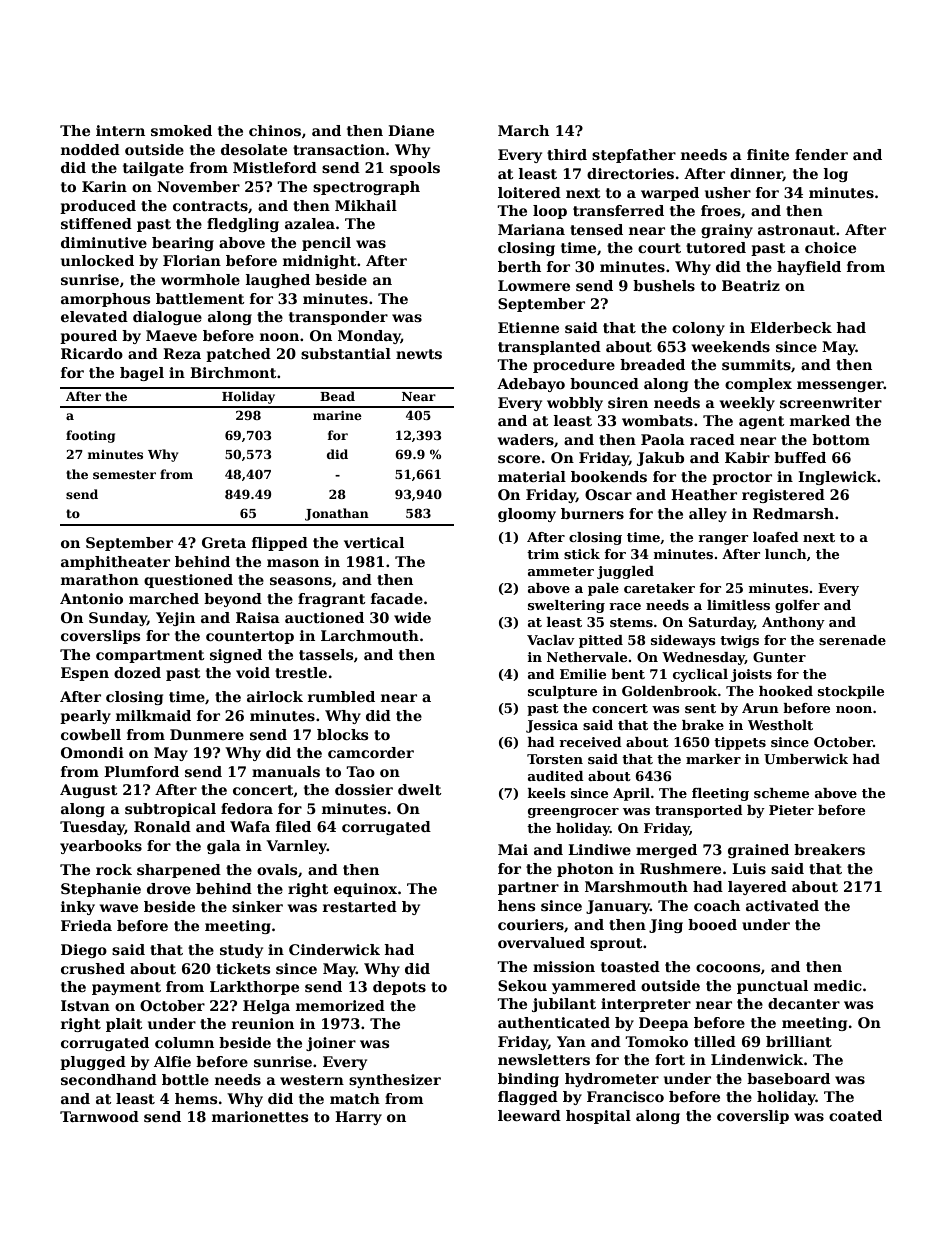  I want to click on keels, so click(547, 793).
